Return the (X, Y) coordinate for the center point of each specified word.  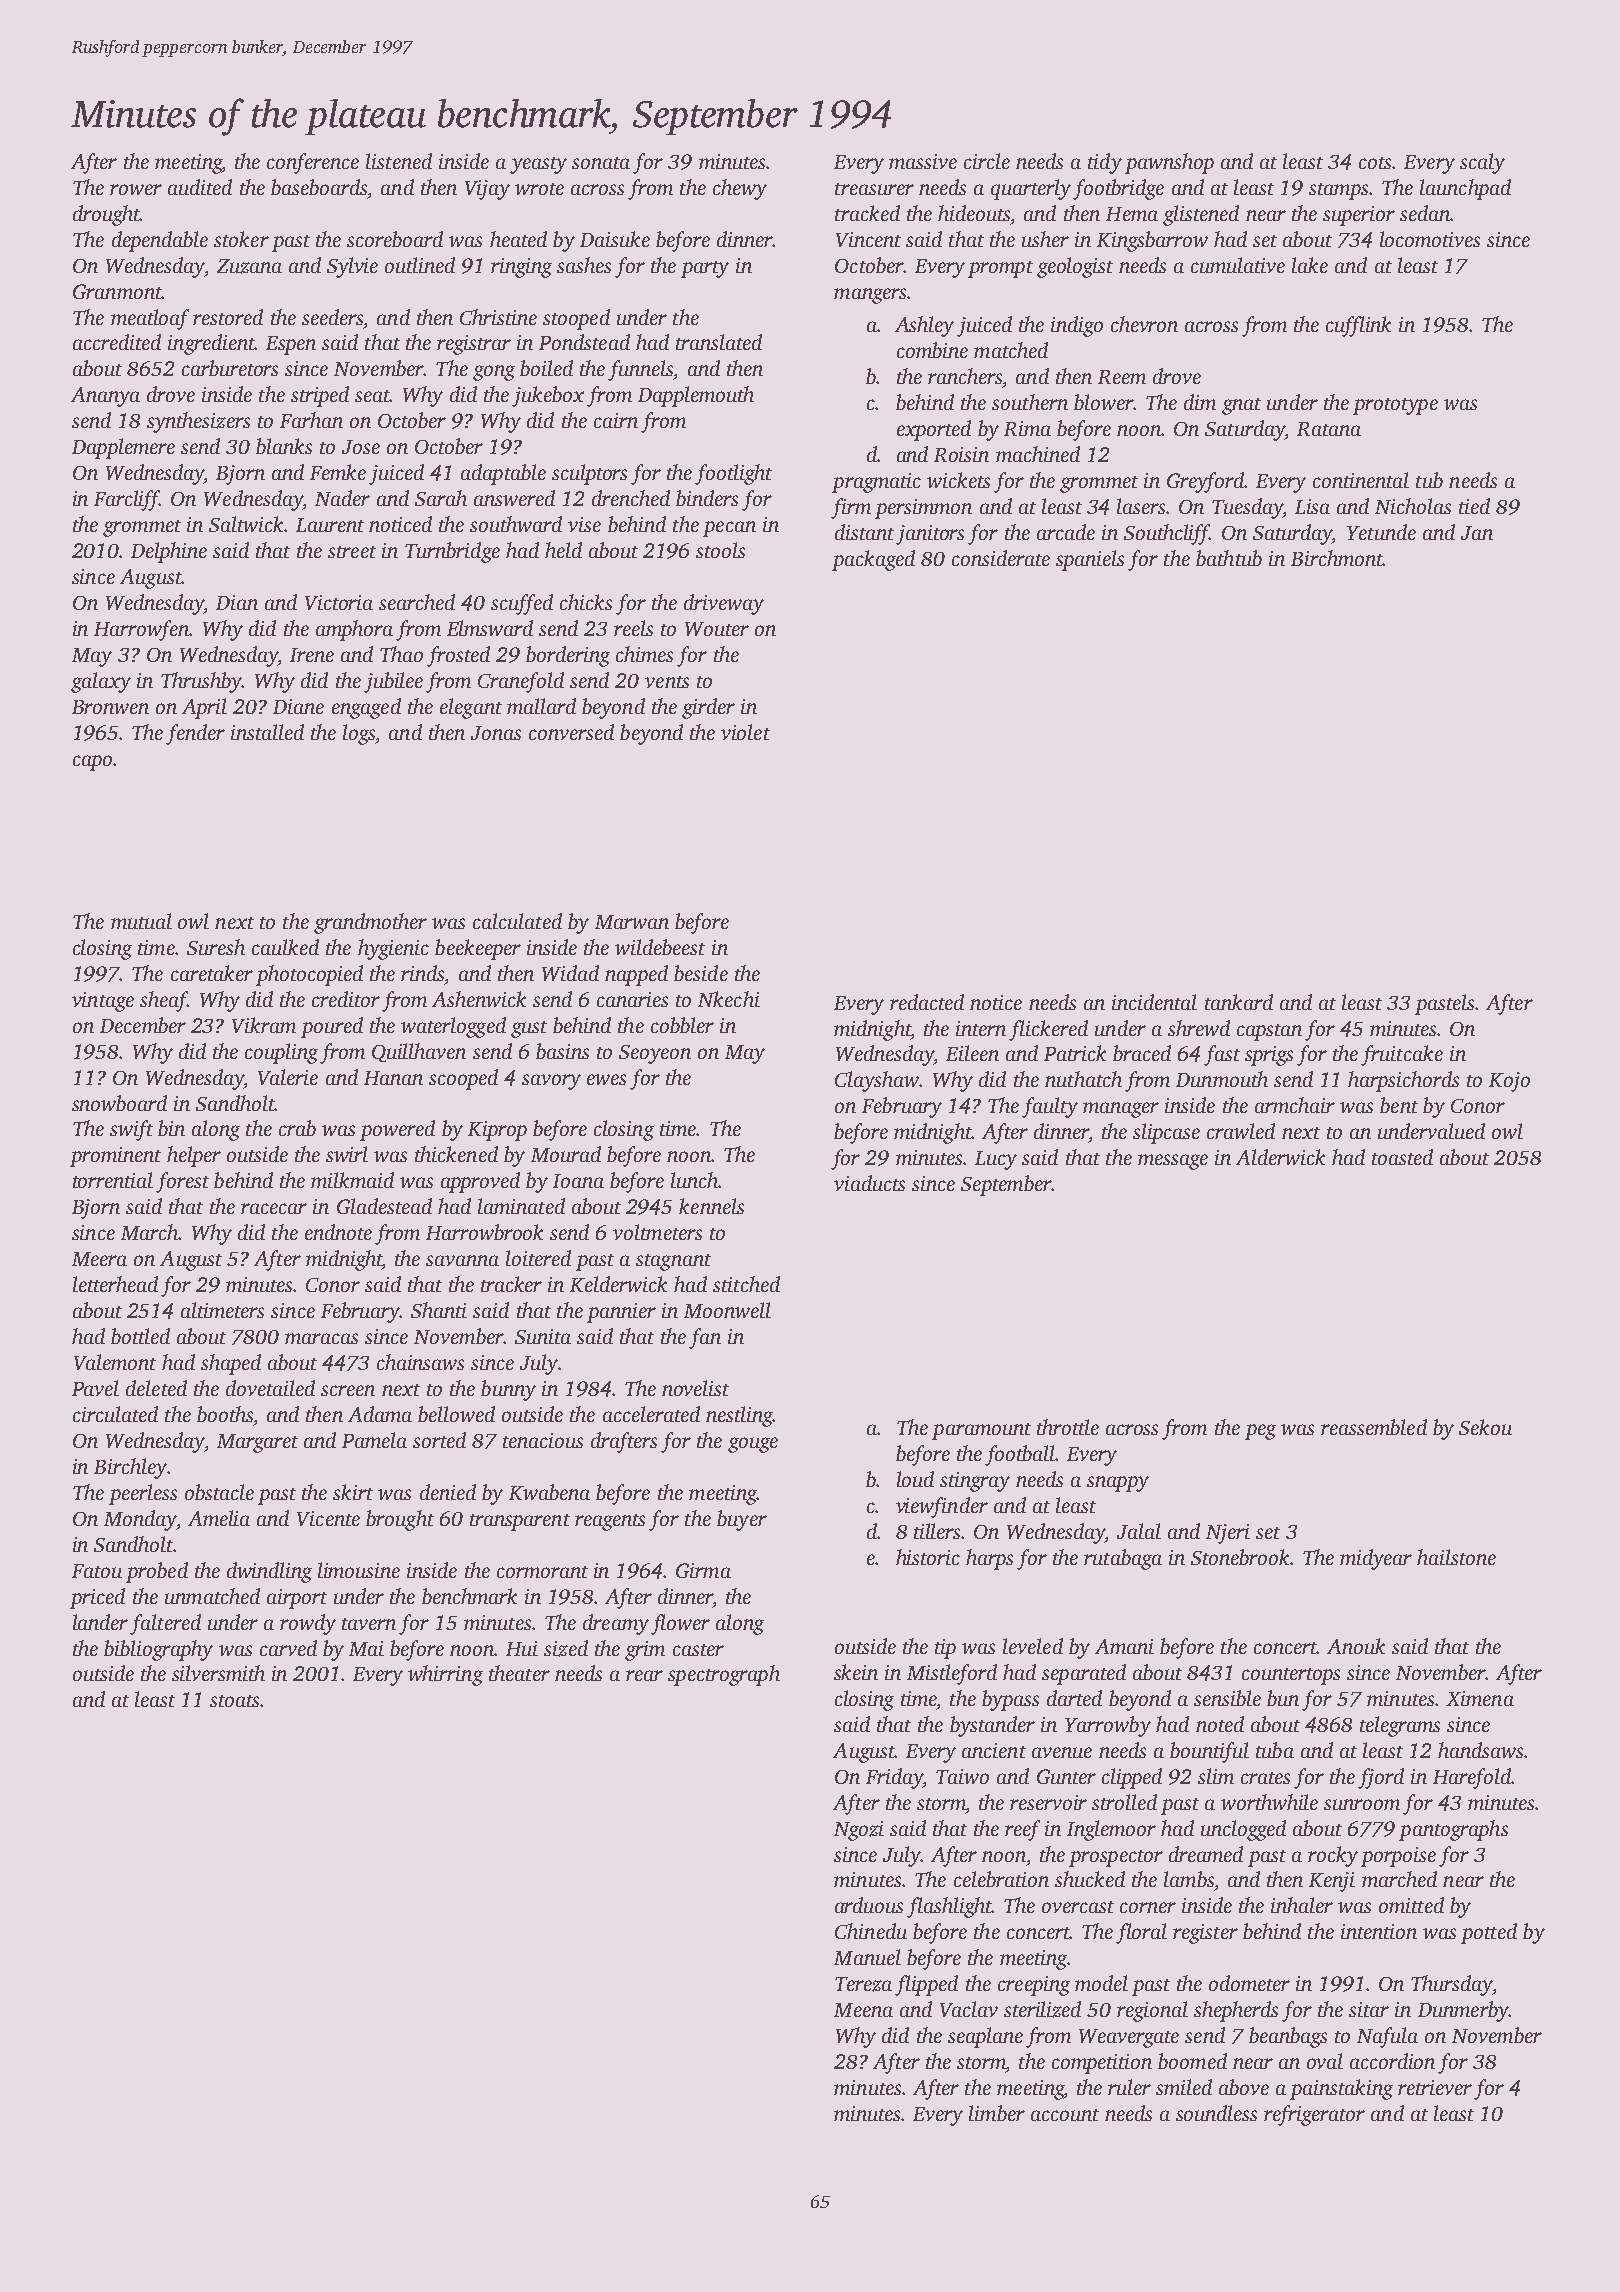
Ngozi (859, 1831)
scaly (1482, 163)
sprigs (1269, 1056)
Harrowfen (142, 630)
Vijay (487, 190)
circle (987, 161)
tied (1474, 506)
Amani (1124, 1646)
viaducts (869, 1183)
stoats (234, 1701)
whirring (445, 1675)
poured (332, 1027)
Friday (894, 1778)
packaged (873, 560)
